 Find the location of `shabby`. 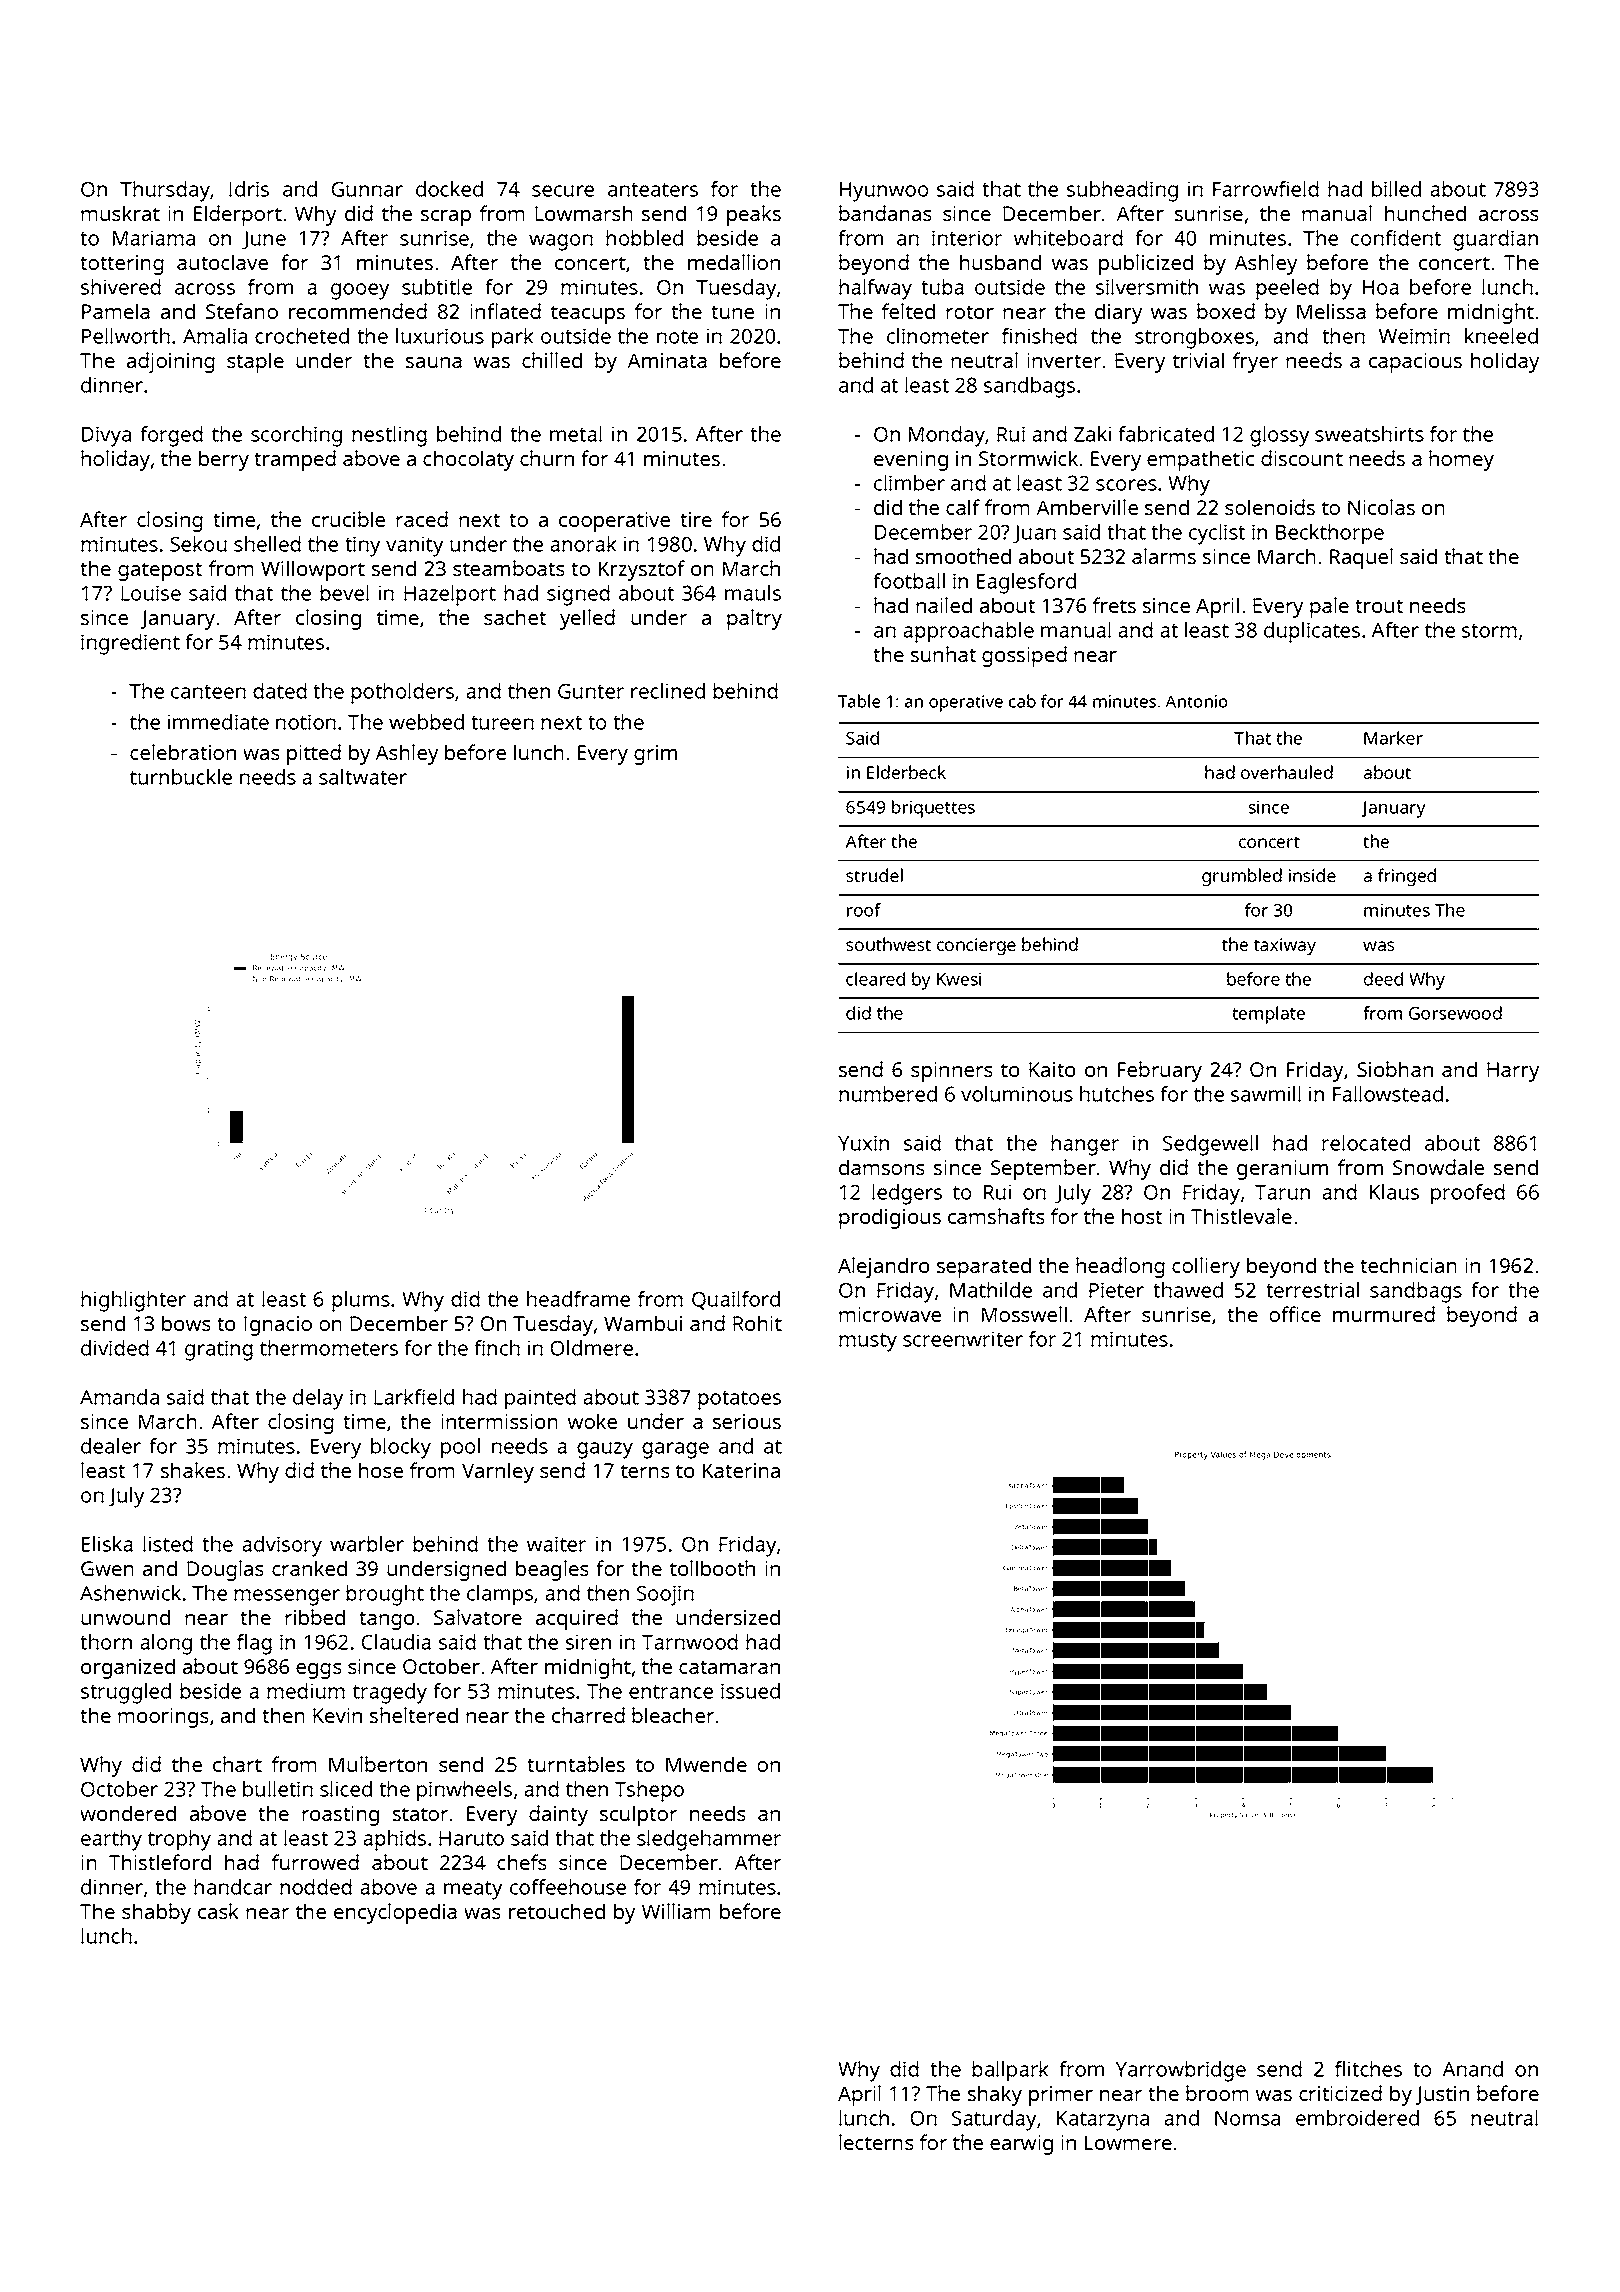

shabby is located at coordinates (156, 1913).
